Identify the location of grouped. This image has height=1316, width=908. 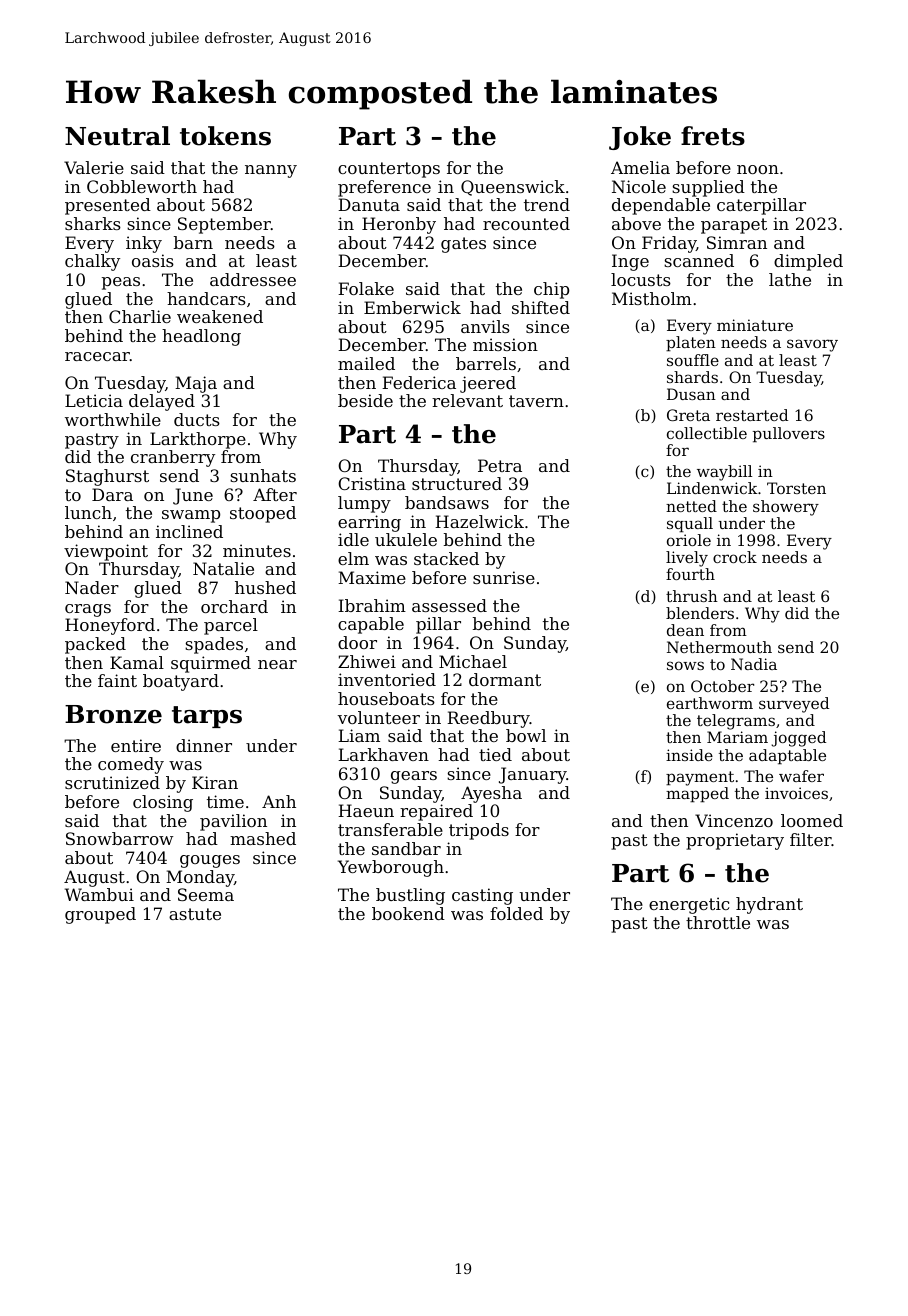
(100, 915).
